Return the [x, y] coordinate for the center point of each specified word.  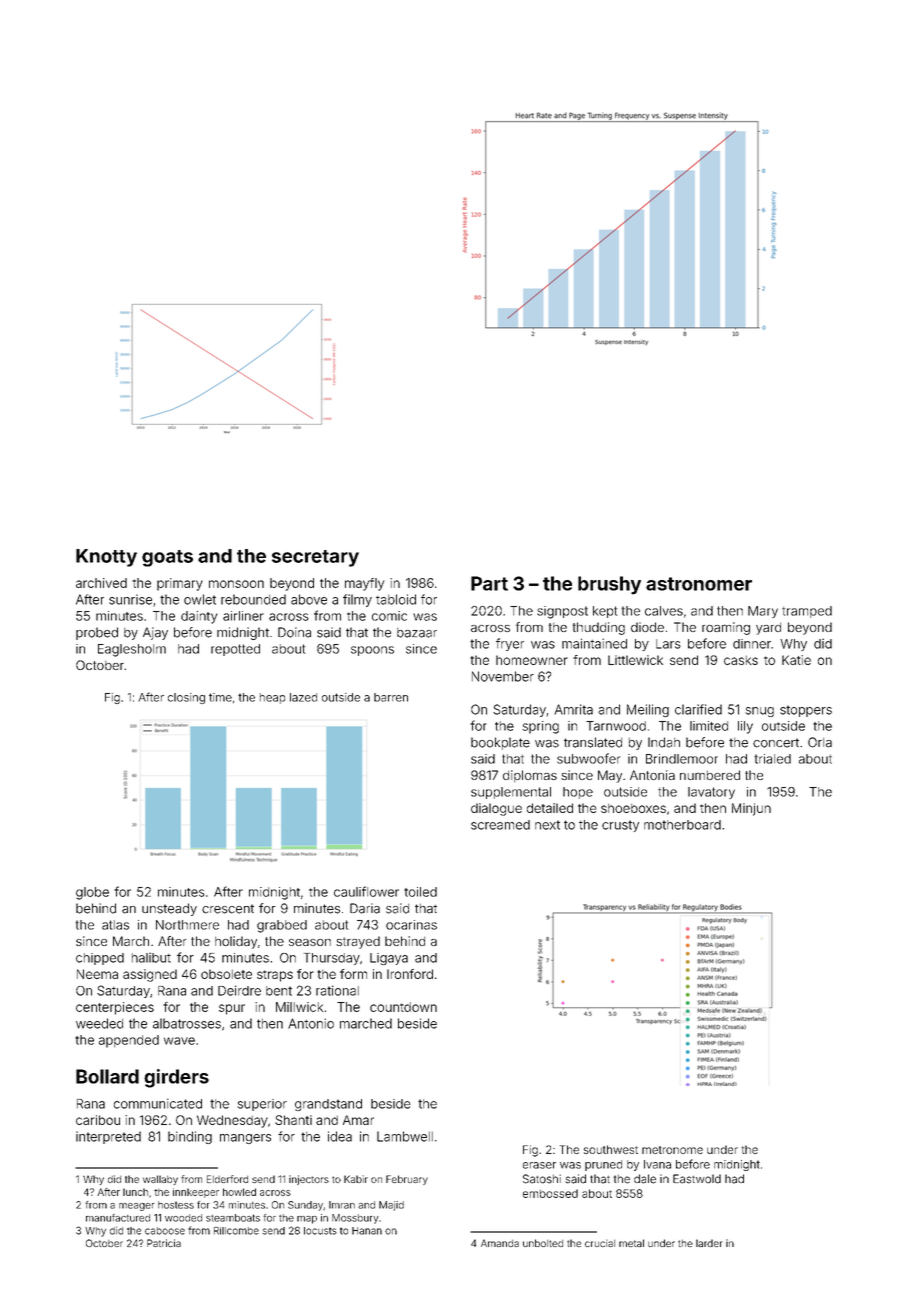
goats [167, 558]
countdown [403, 1007]
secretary [315, 558]
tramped [807, 612]
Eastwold [697, 1179]
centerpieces [115, 1008]
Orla [820, 742]
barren [391, 697]
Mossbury [355, 1219]
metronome [672, 1150]
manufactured [118, 1218]
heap [272, 698]
